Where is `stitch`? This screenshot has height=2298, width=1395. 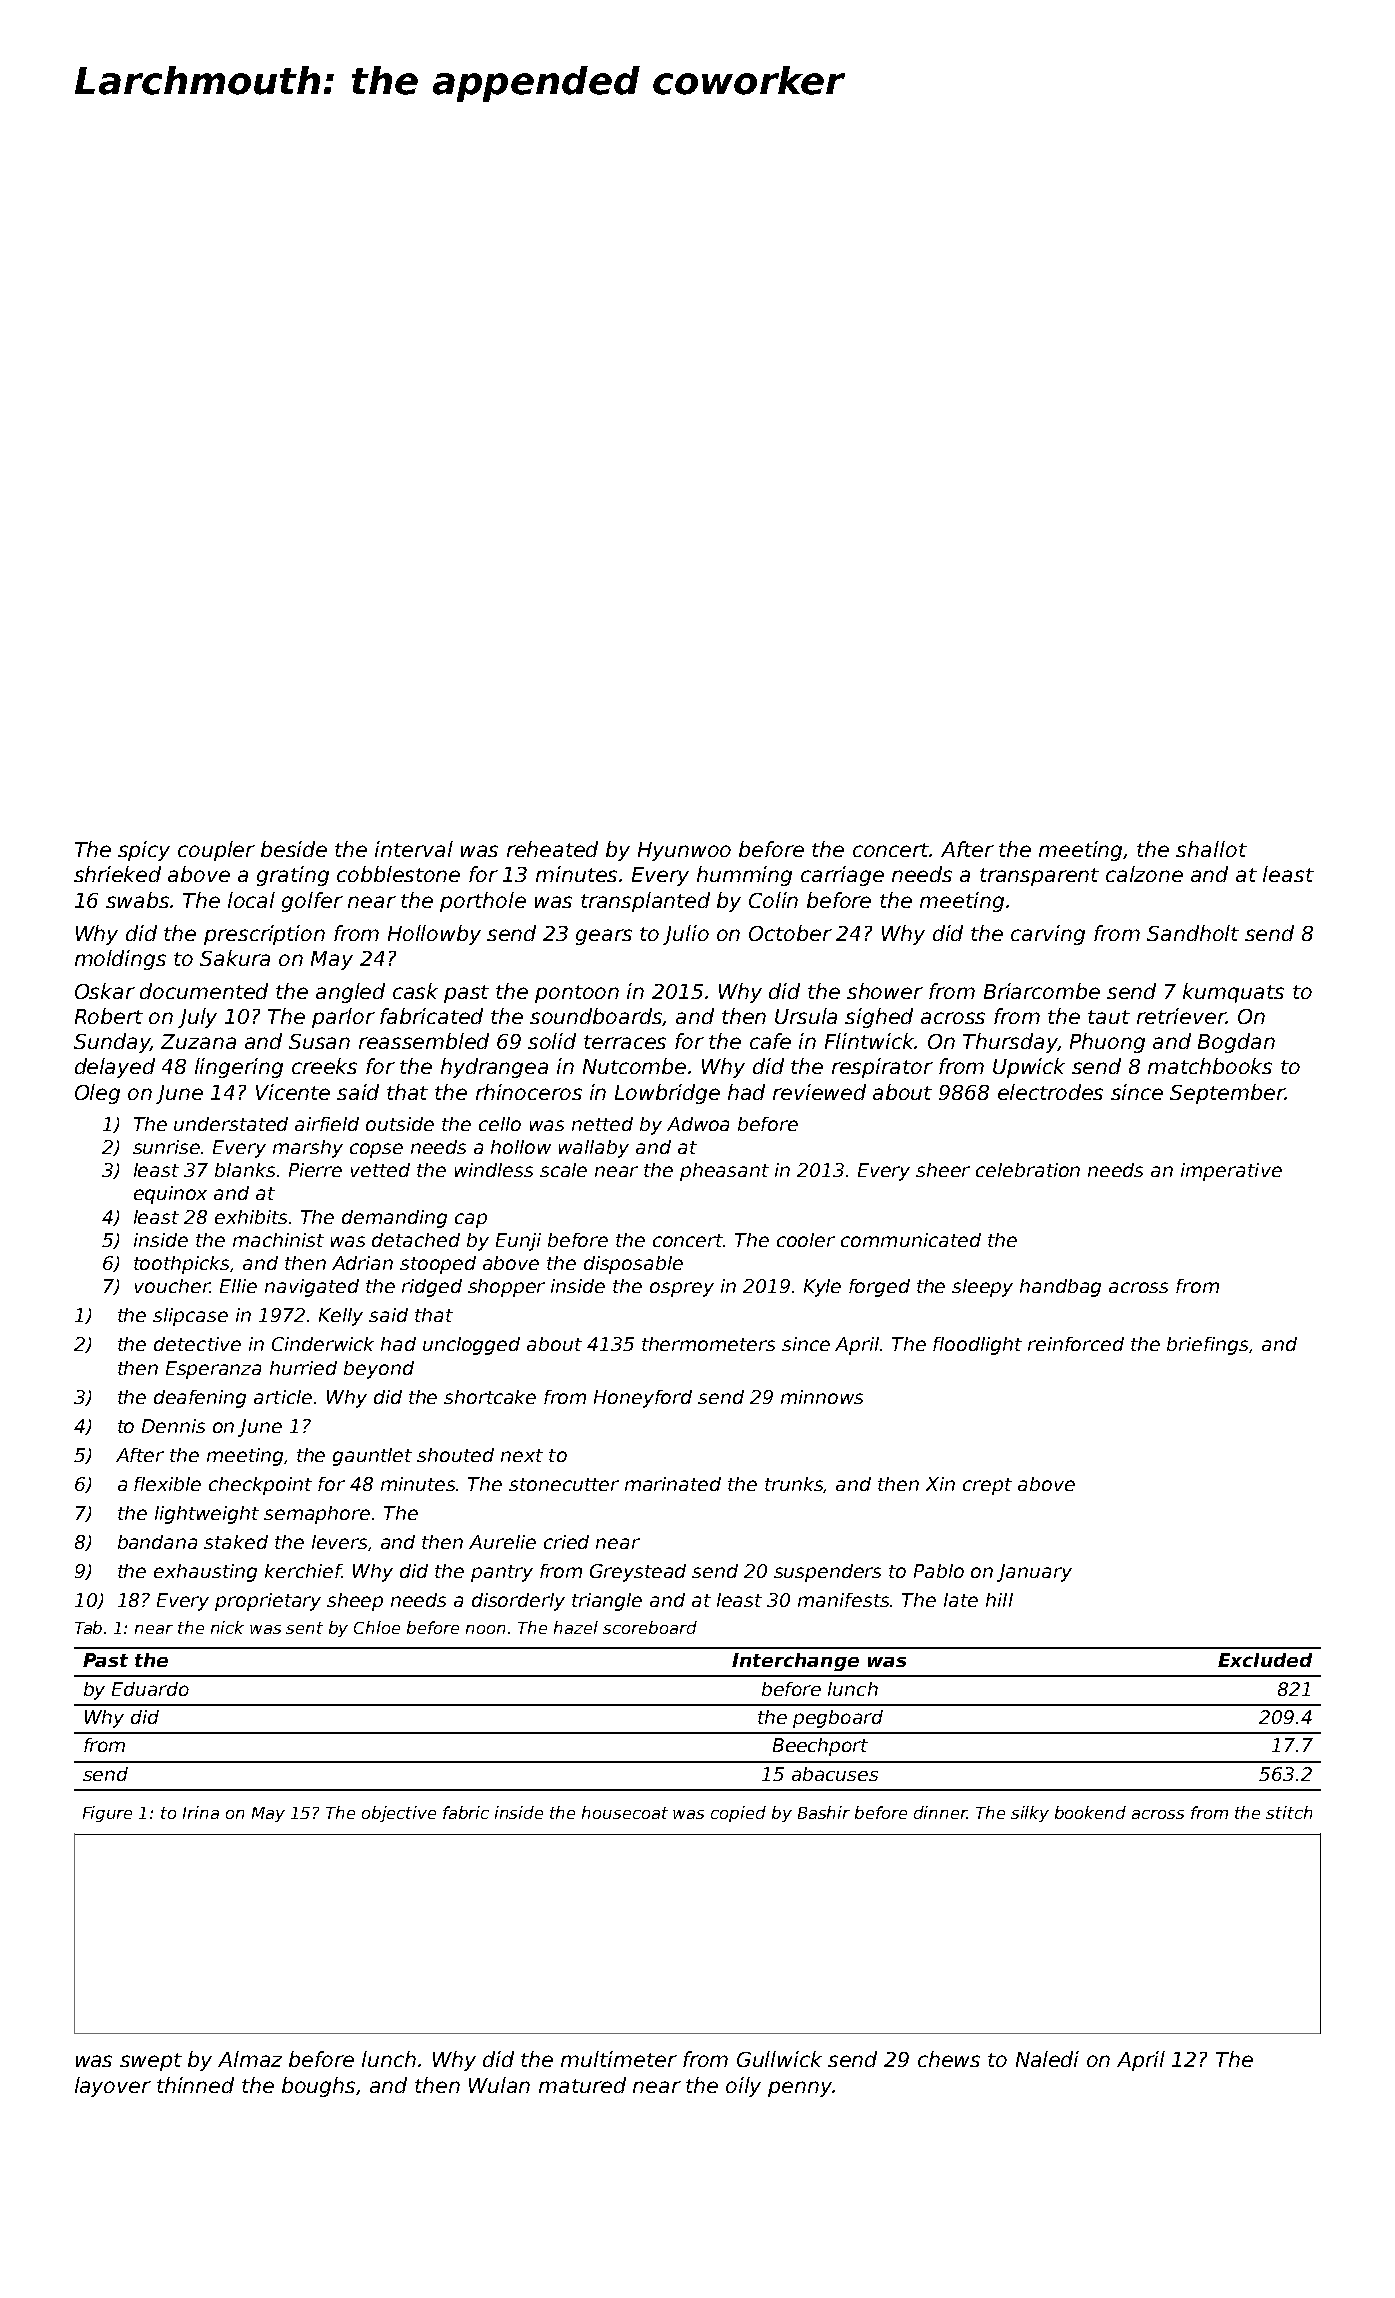
stitch is located at coordinates (1289, 1812).
